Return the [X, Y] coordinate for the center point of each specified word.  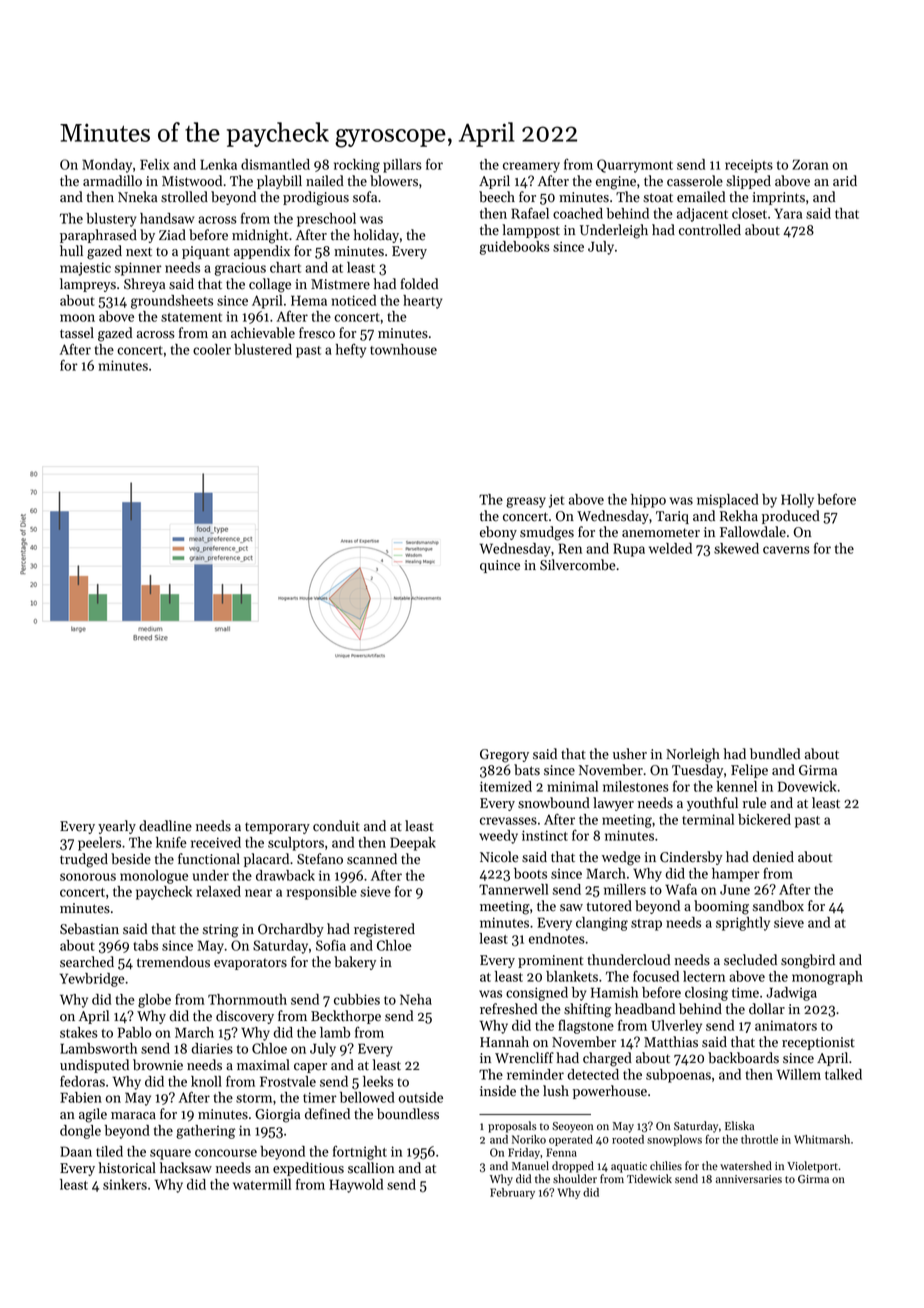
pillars [402, 166]
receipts [749, 166]
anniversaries [749, 1179]
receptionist [818, 1043]
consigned [537, 994]
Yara [788, 213]
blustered [263, 349]
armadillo [112, 181]
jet [556, 501]
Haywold [356, 1186]
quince [500, 566]
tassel [77, 333]
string [221, 931]
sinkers [125, 1184]
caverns [786, 550]
